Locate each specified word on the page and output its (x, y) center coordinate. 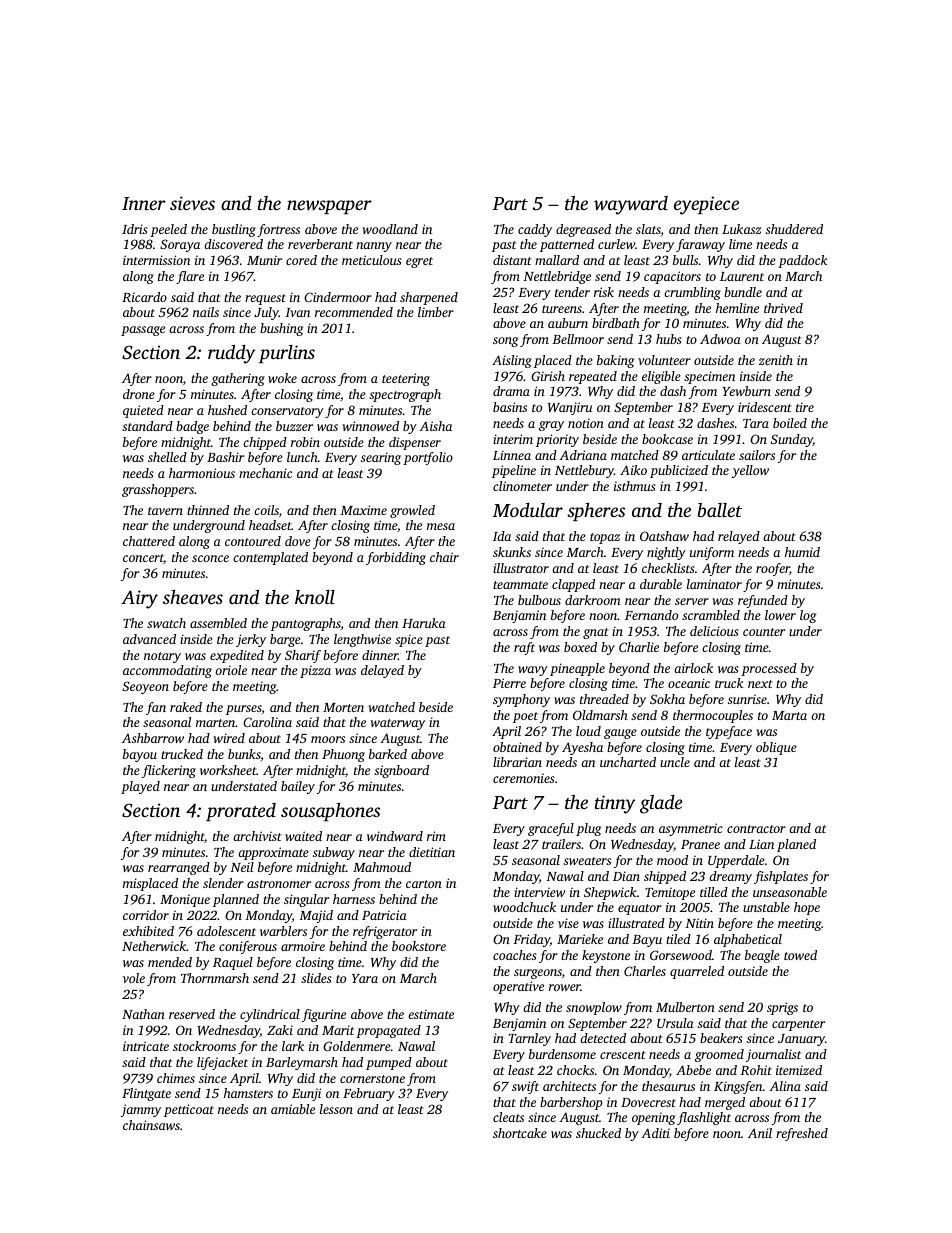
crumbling (692, 293)
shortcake (520, 1133)
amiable (293, 1109)
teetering (406, 379)
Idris (135, 229)
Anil (760, 1133)
